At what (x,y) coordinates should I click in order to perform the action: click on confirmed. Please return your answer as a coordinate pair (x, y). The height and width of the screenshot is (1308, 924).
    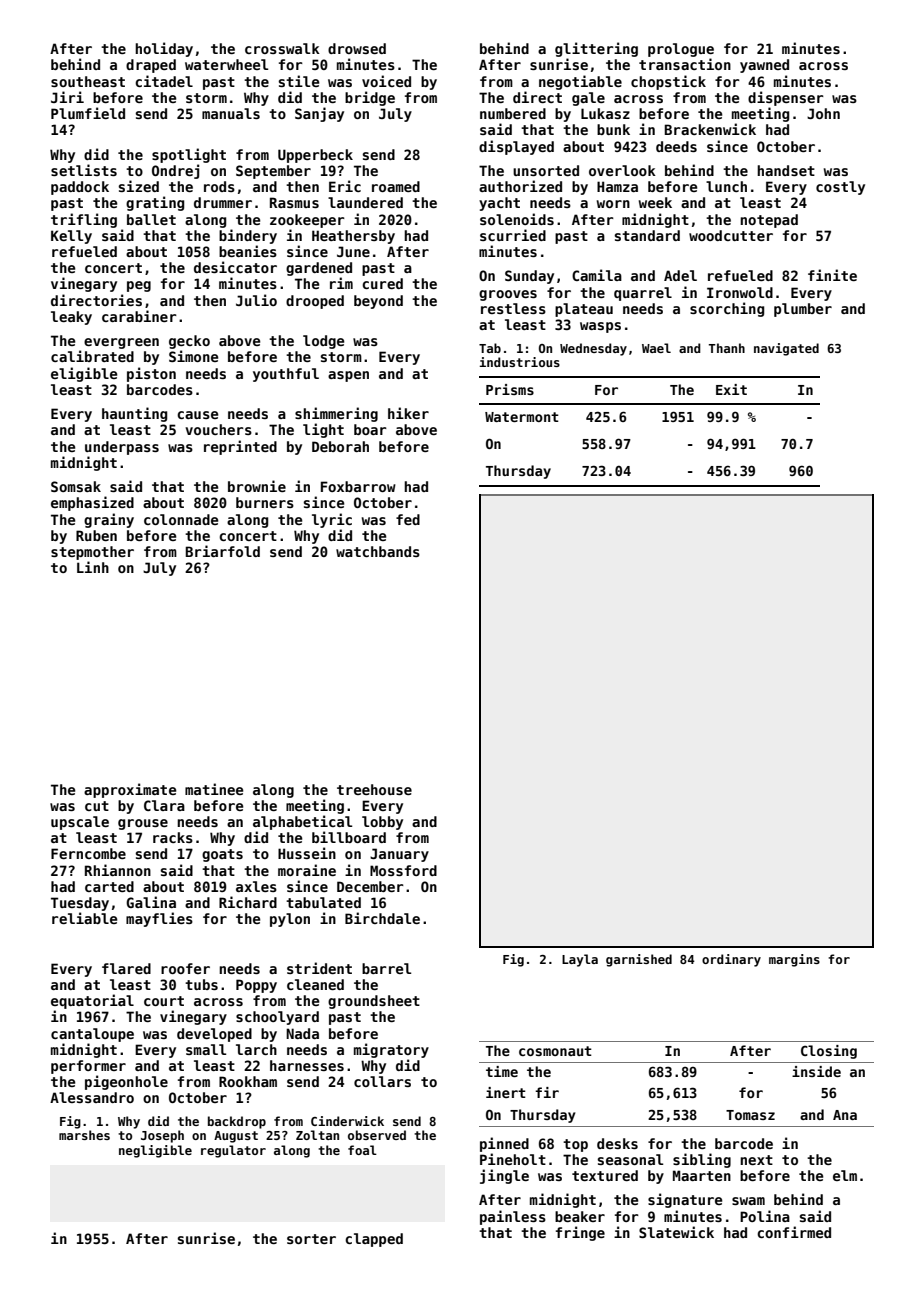
    Looking at the image, I should click on (794, 1232).
